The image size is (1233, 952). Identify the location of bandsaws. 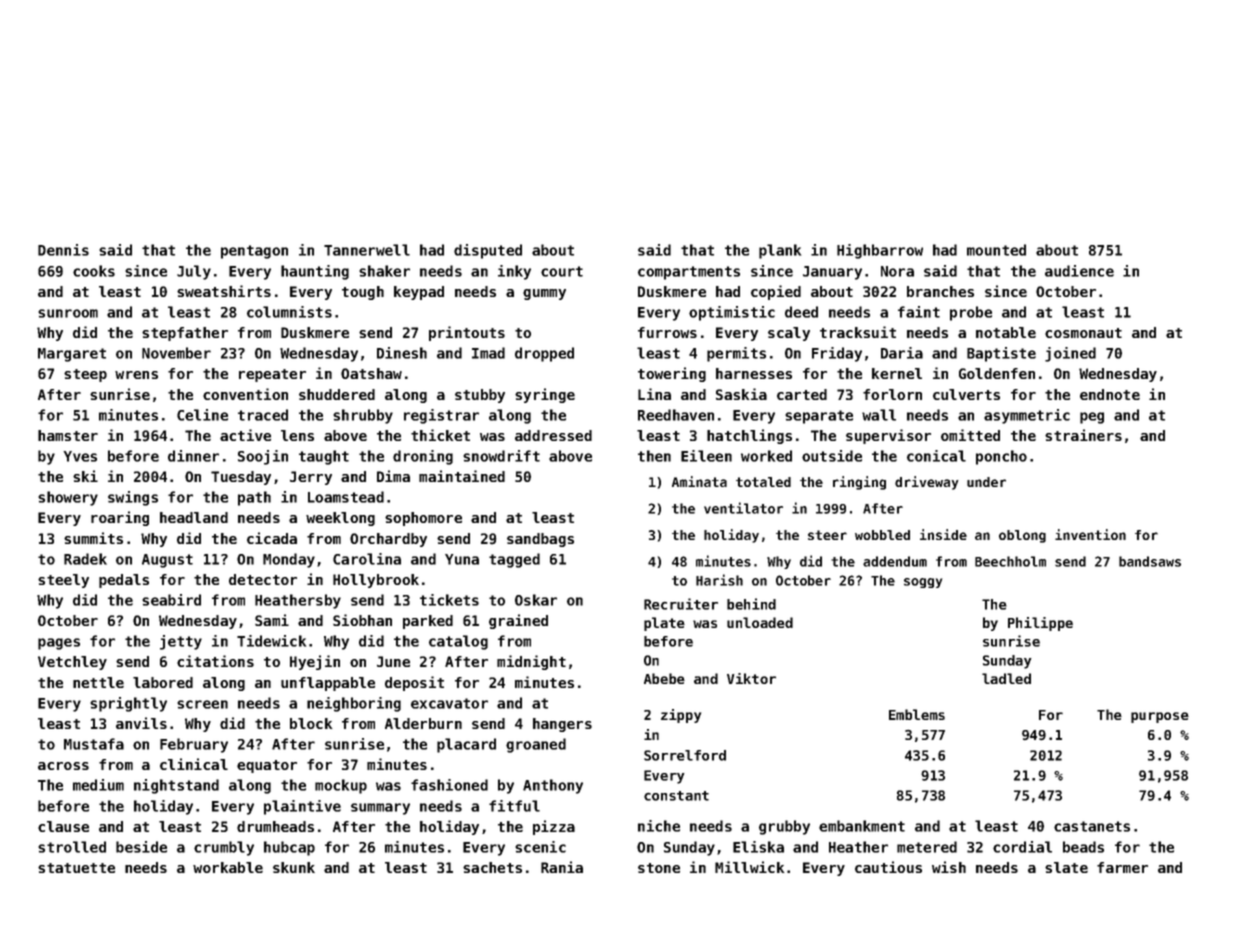
(1150, 561).
